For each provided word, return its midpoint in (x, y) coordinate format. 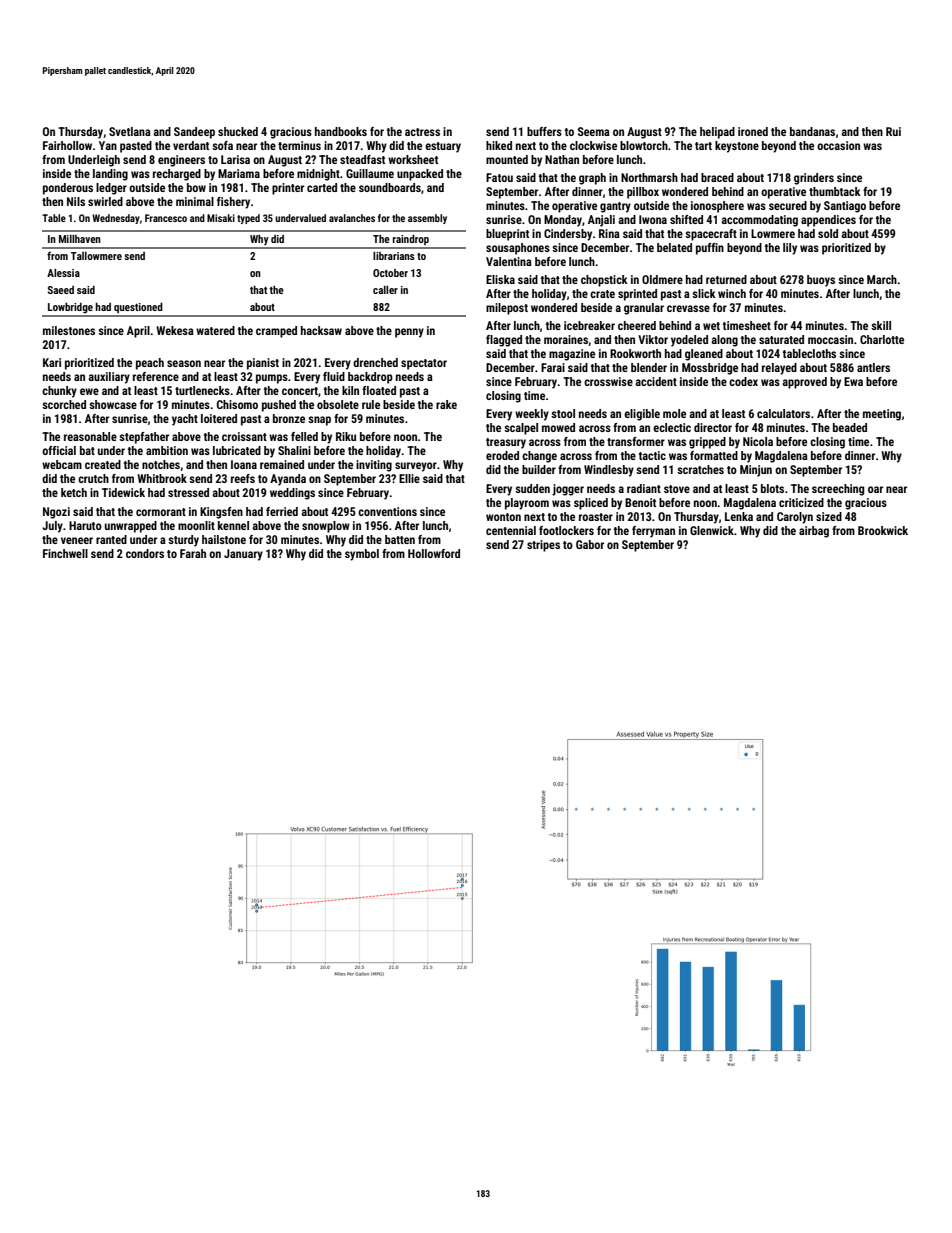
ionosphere (717, 207)
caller (385, 290)
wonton (503, 517)
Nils (76, 201)
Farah (193, 553)
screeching (838, 490)
